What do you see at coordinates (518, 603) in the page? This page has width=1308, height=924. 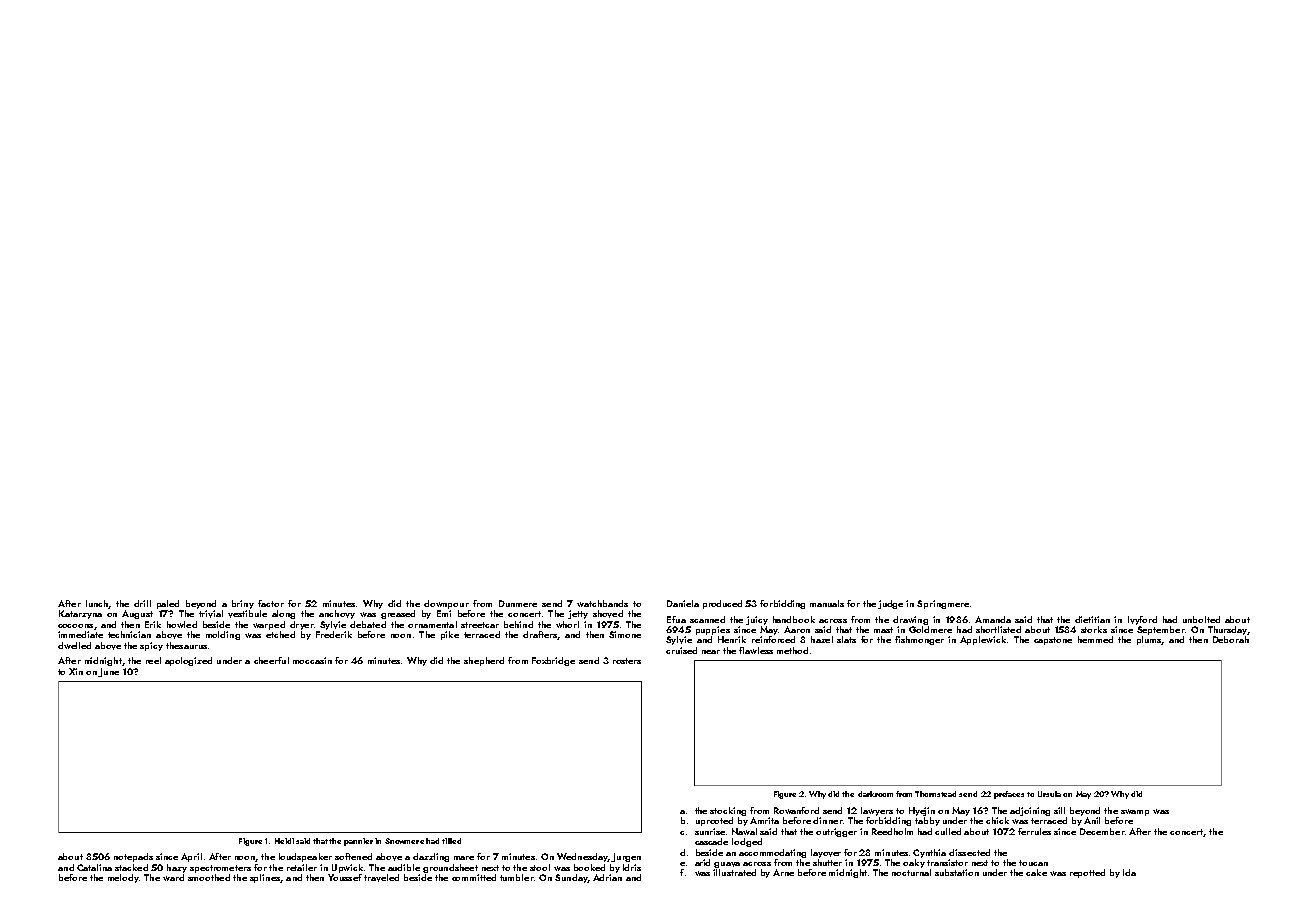 I see `Dunmere` at bounding box center [518, 603].
